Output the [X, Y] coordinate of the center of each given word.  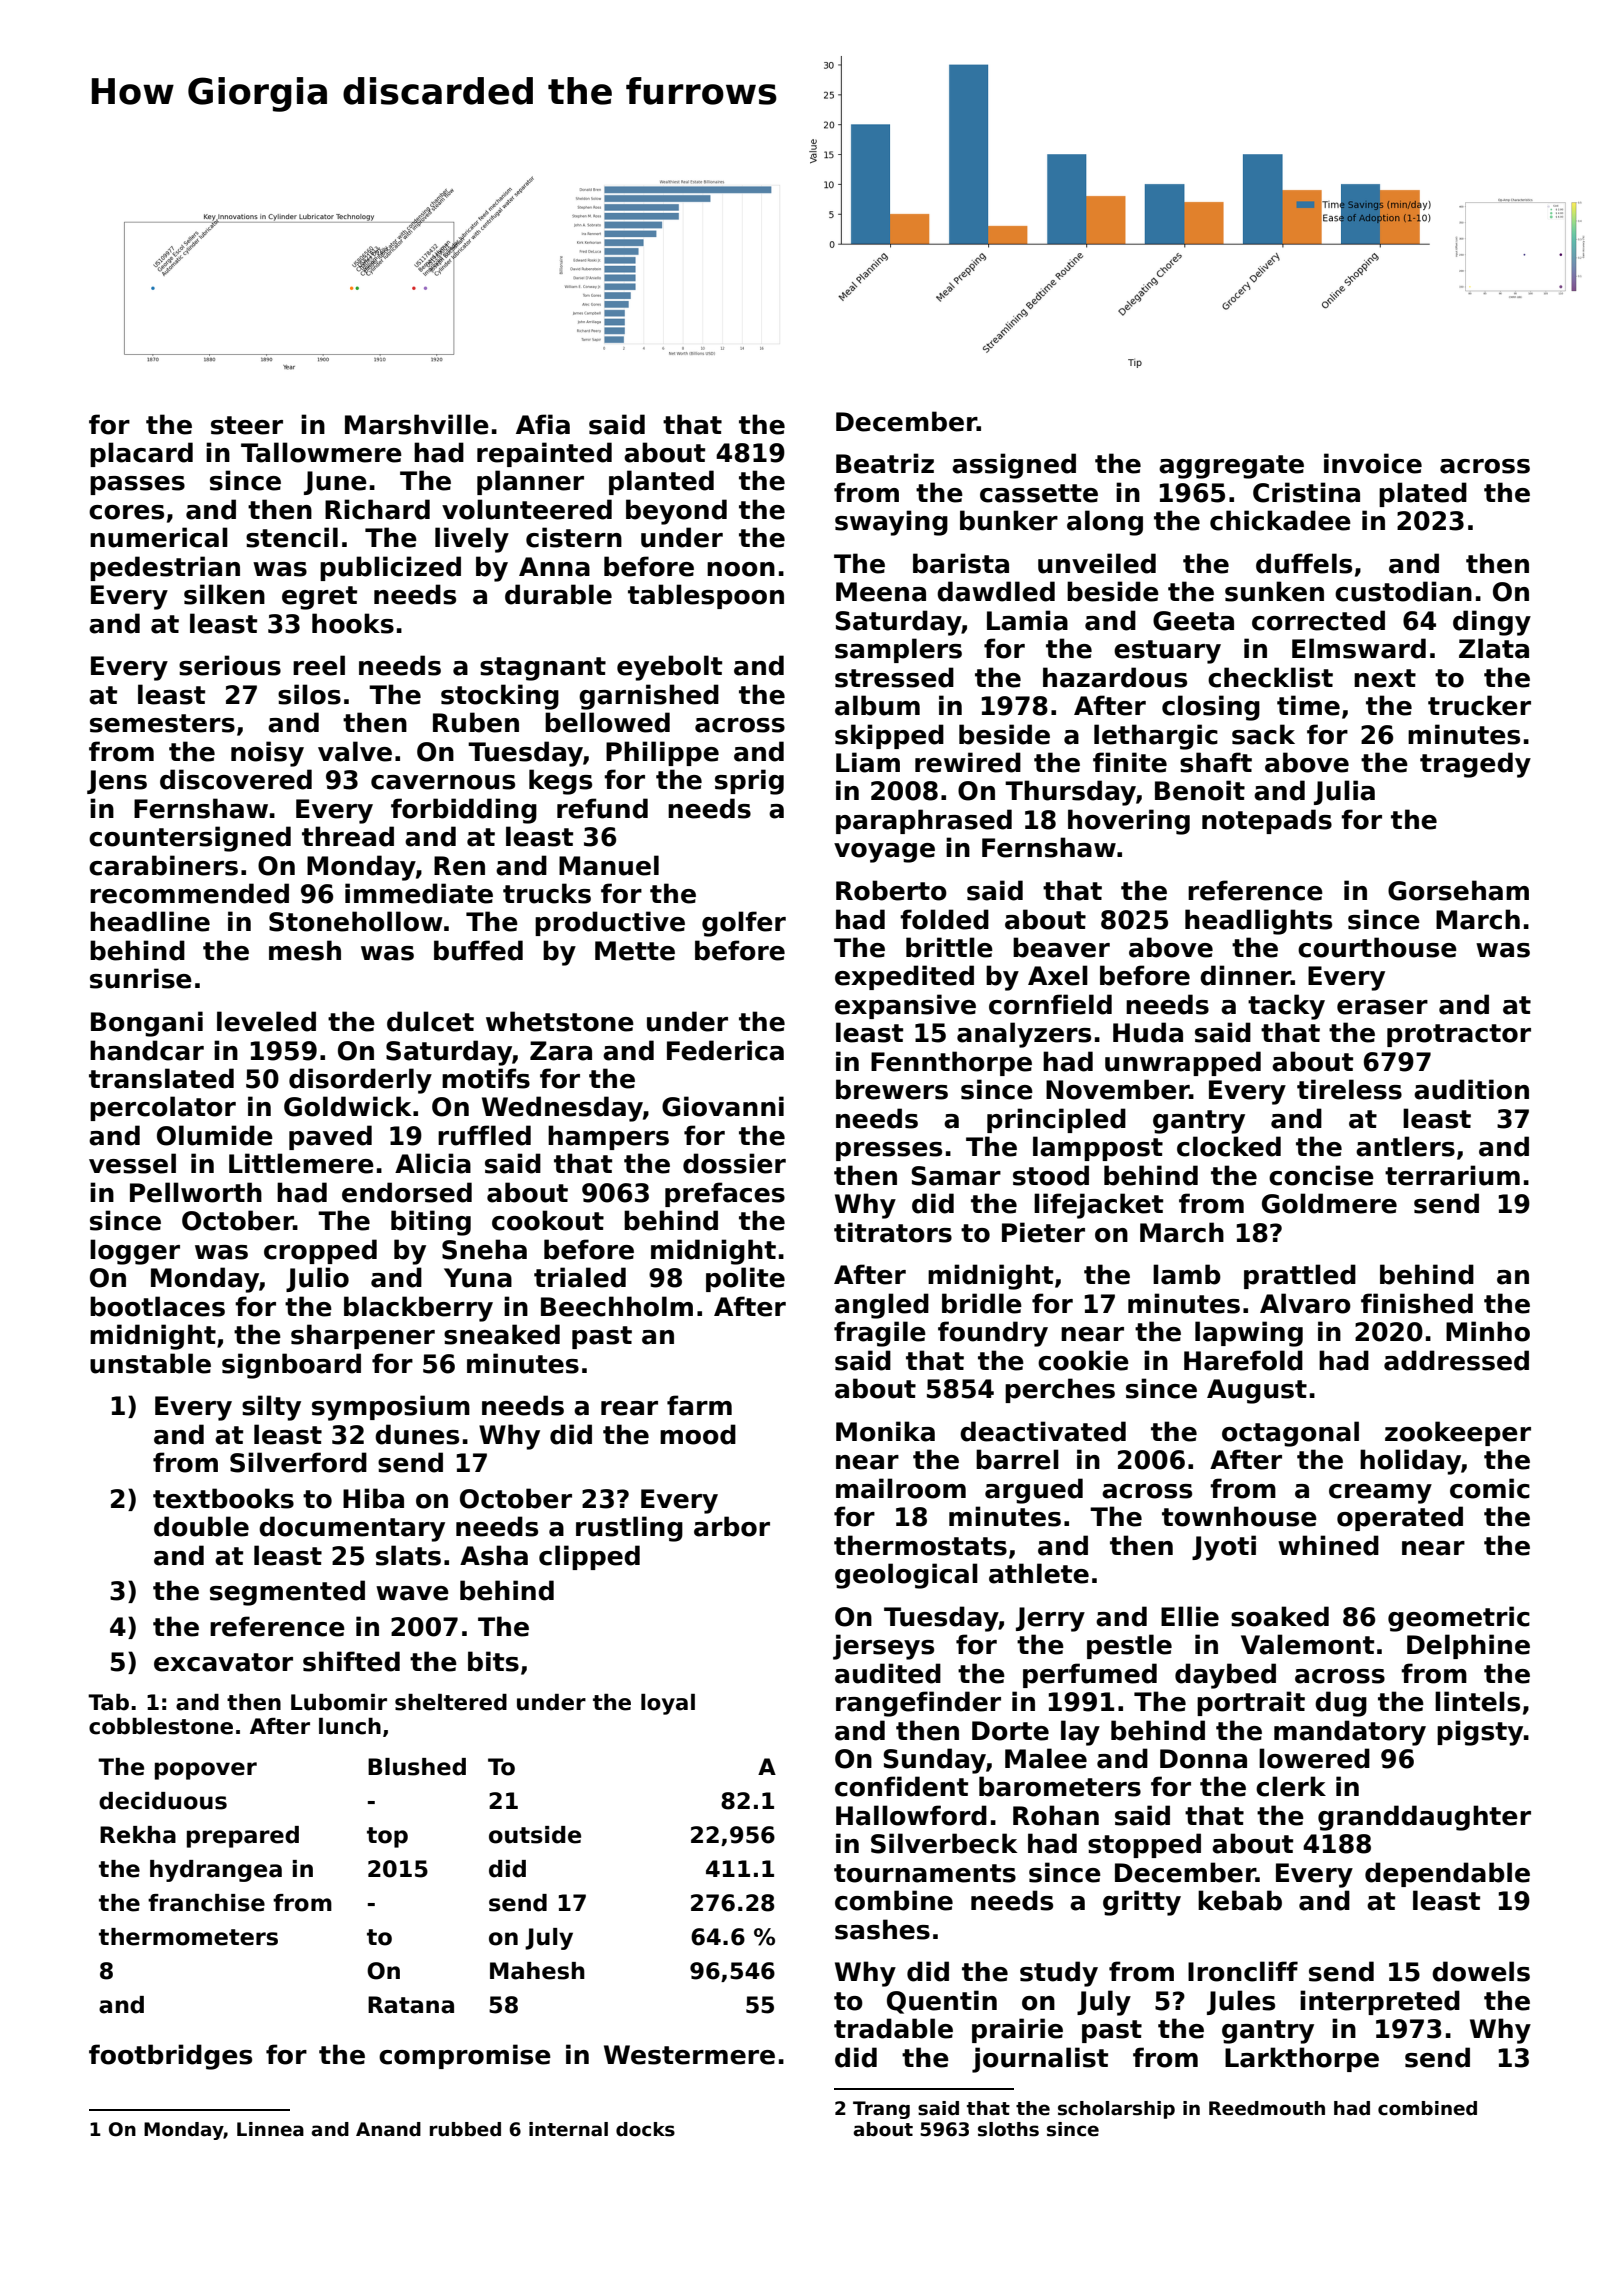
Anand [388, 2129]
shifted [351, 1661]
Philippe [662, 753]
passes [137, 485]
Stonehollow [356, 921]
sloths [1008, 2129]
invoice [1373, 463]
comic [1490, 1488]
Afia [543, 424]
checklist [1270, 677]
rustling [629, 1529]
